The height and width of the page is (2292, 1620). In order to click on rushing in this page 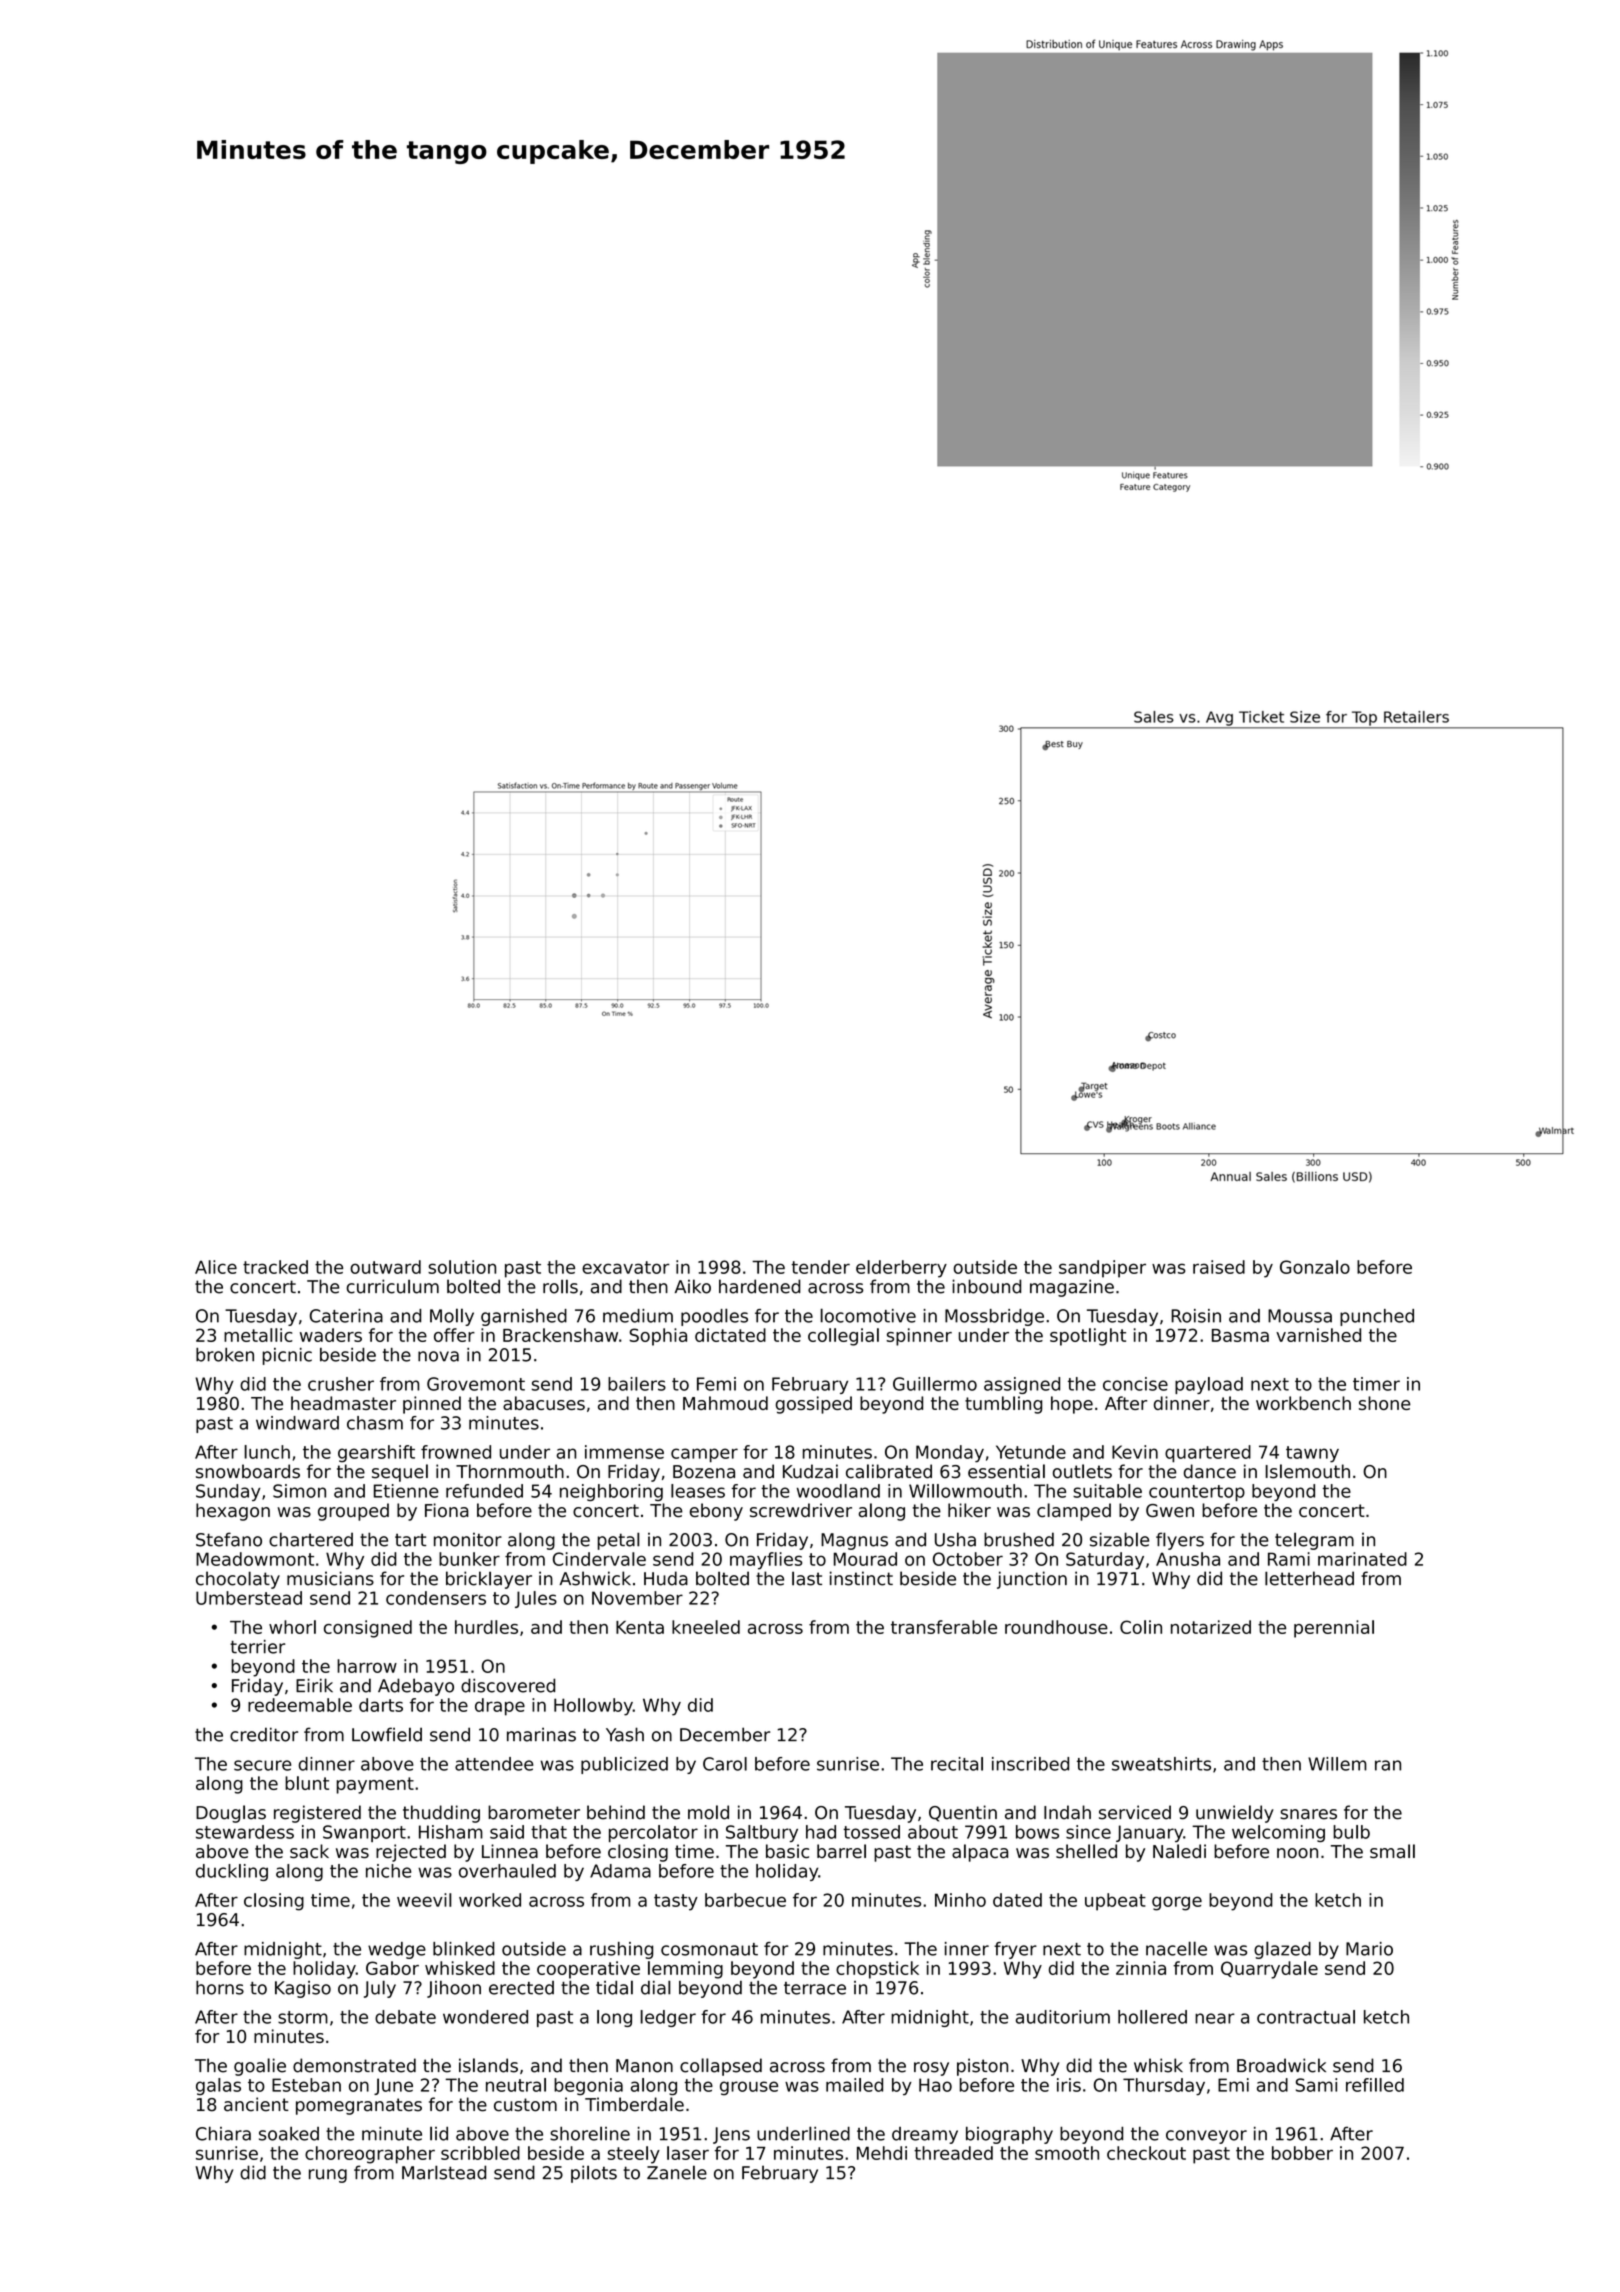, I will do `click(621, 1950)`.
